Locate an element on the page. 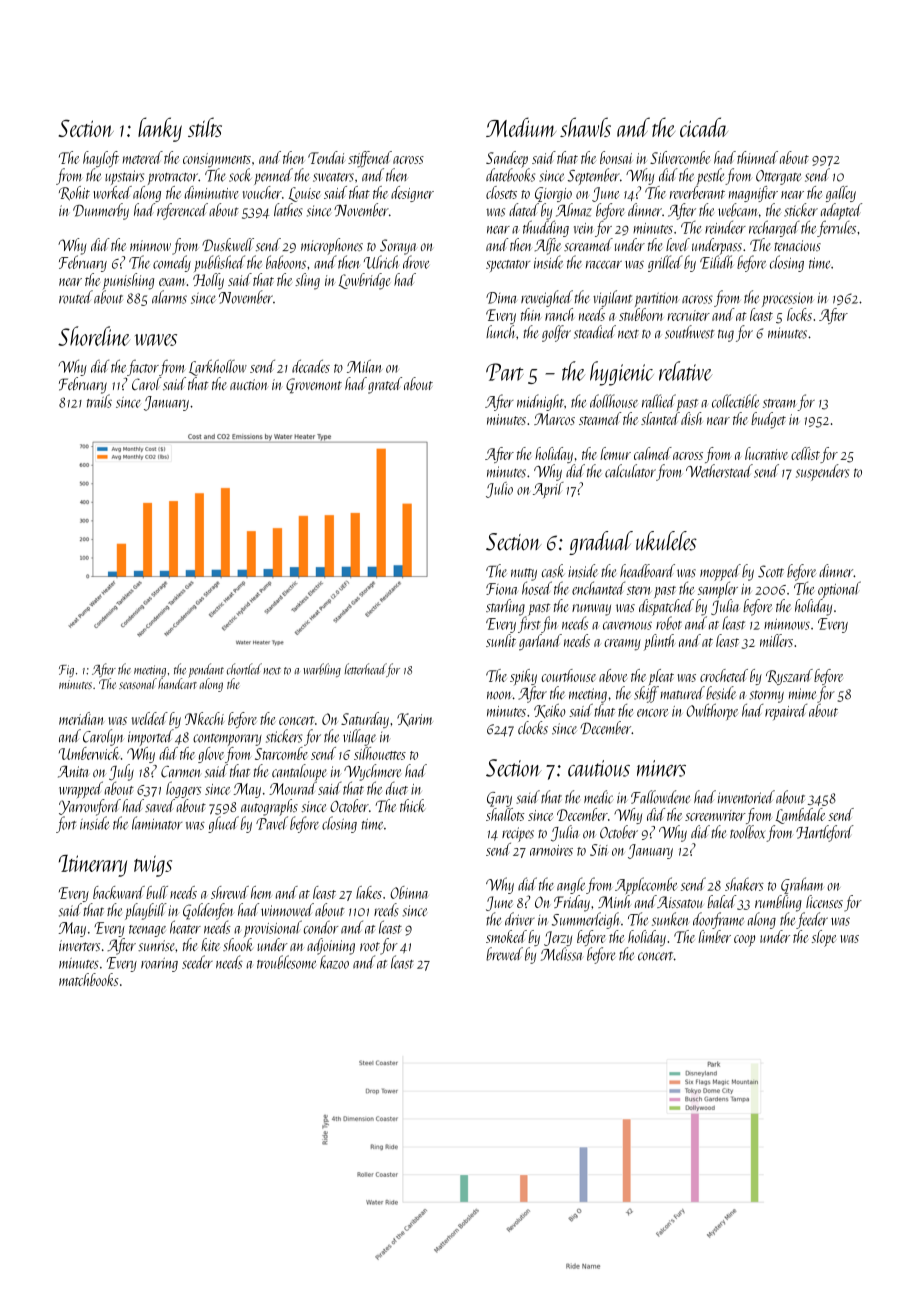 The height and width of the page is (1314, 924). grated is located at coordinates (385, 385).
